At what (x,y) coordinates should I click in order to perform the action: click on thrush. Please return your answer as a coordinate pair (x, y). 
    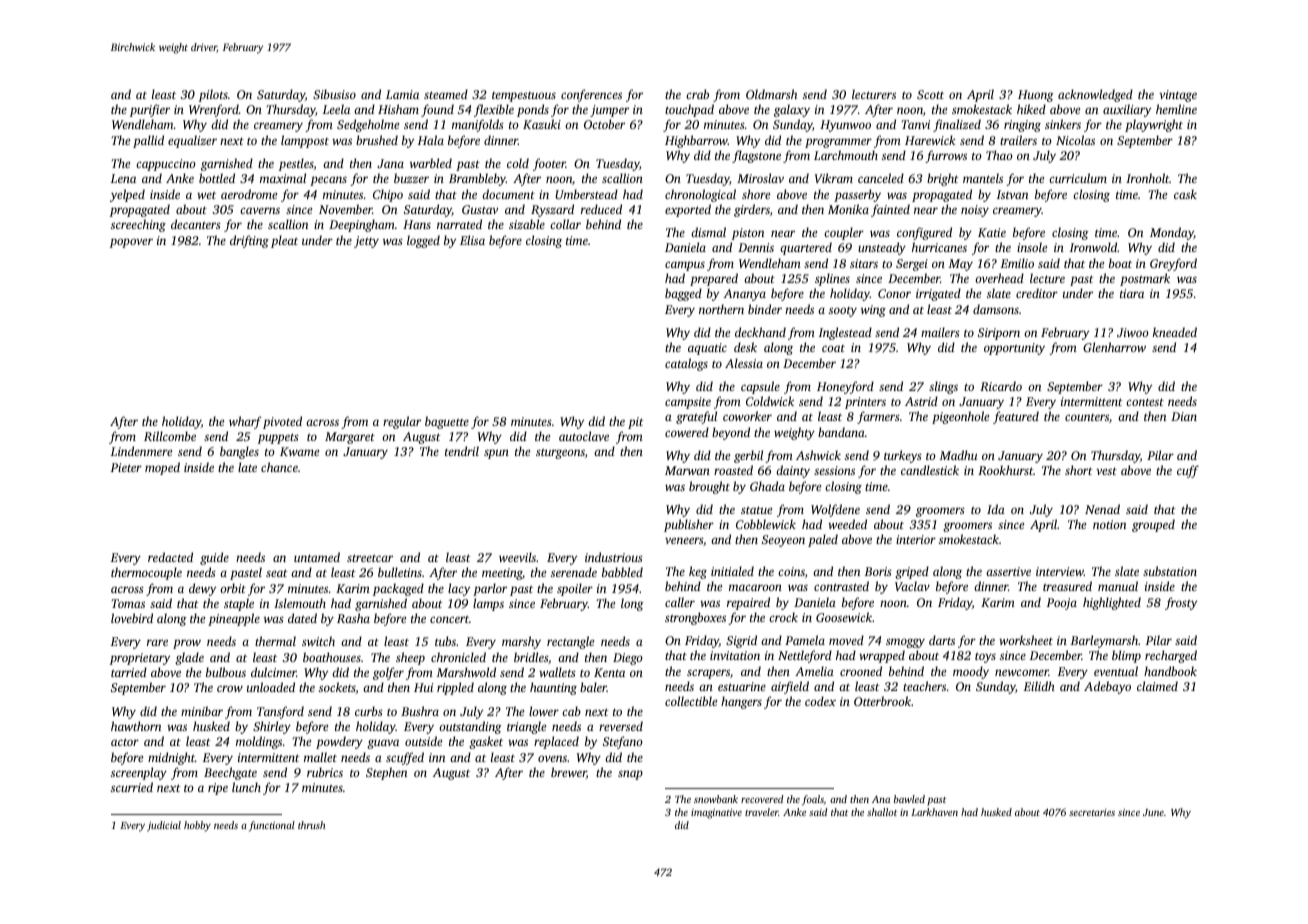
    Looking at the image, I should click on (311, 825).
